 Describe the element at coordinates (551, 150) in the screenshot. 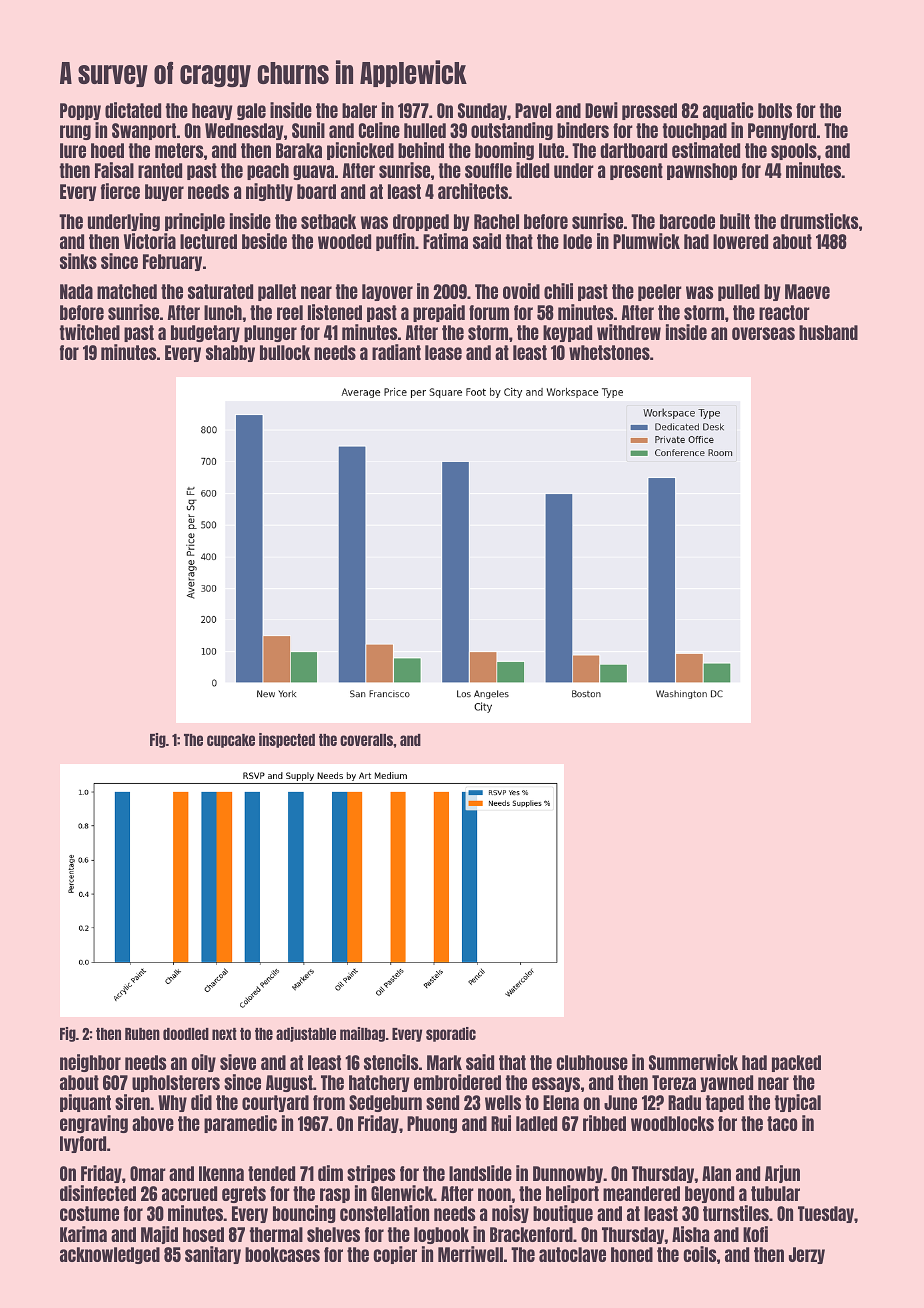

I see `lute` at that location.
